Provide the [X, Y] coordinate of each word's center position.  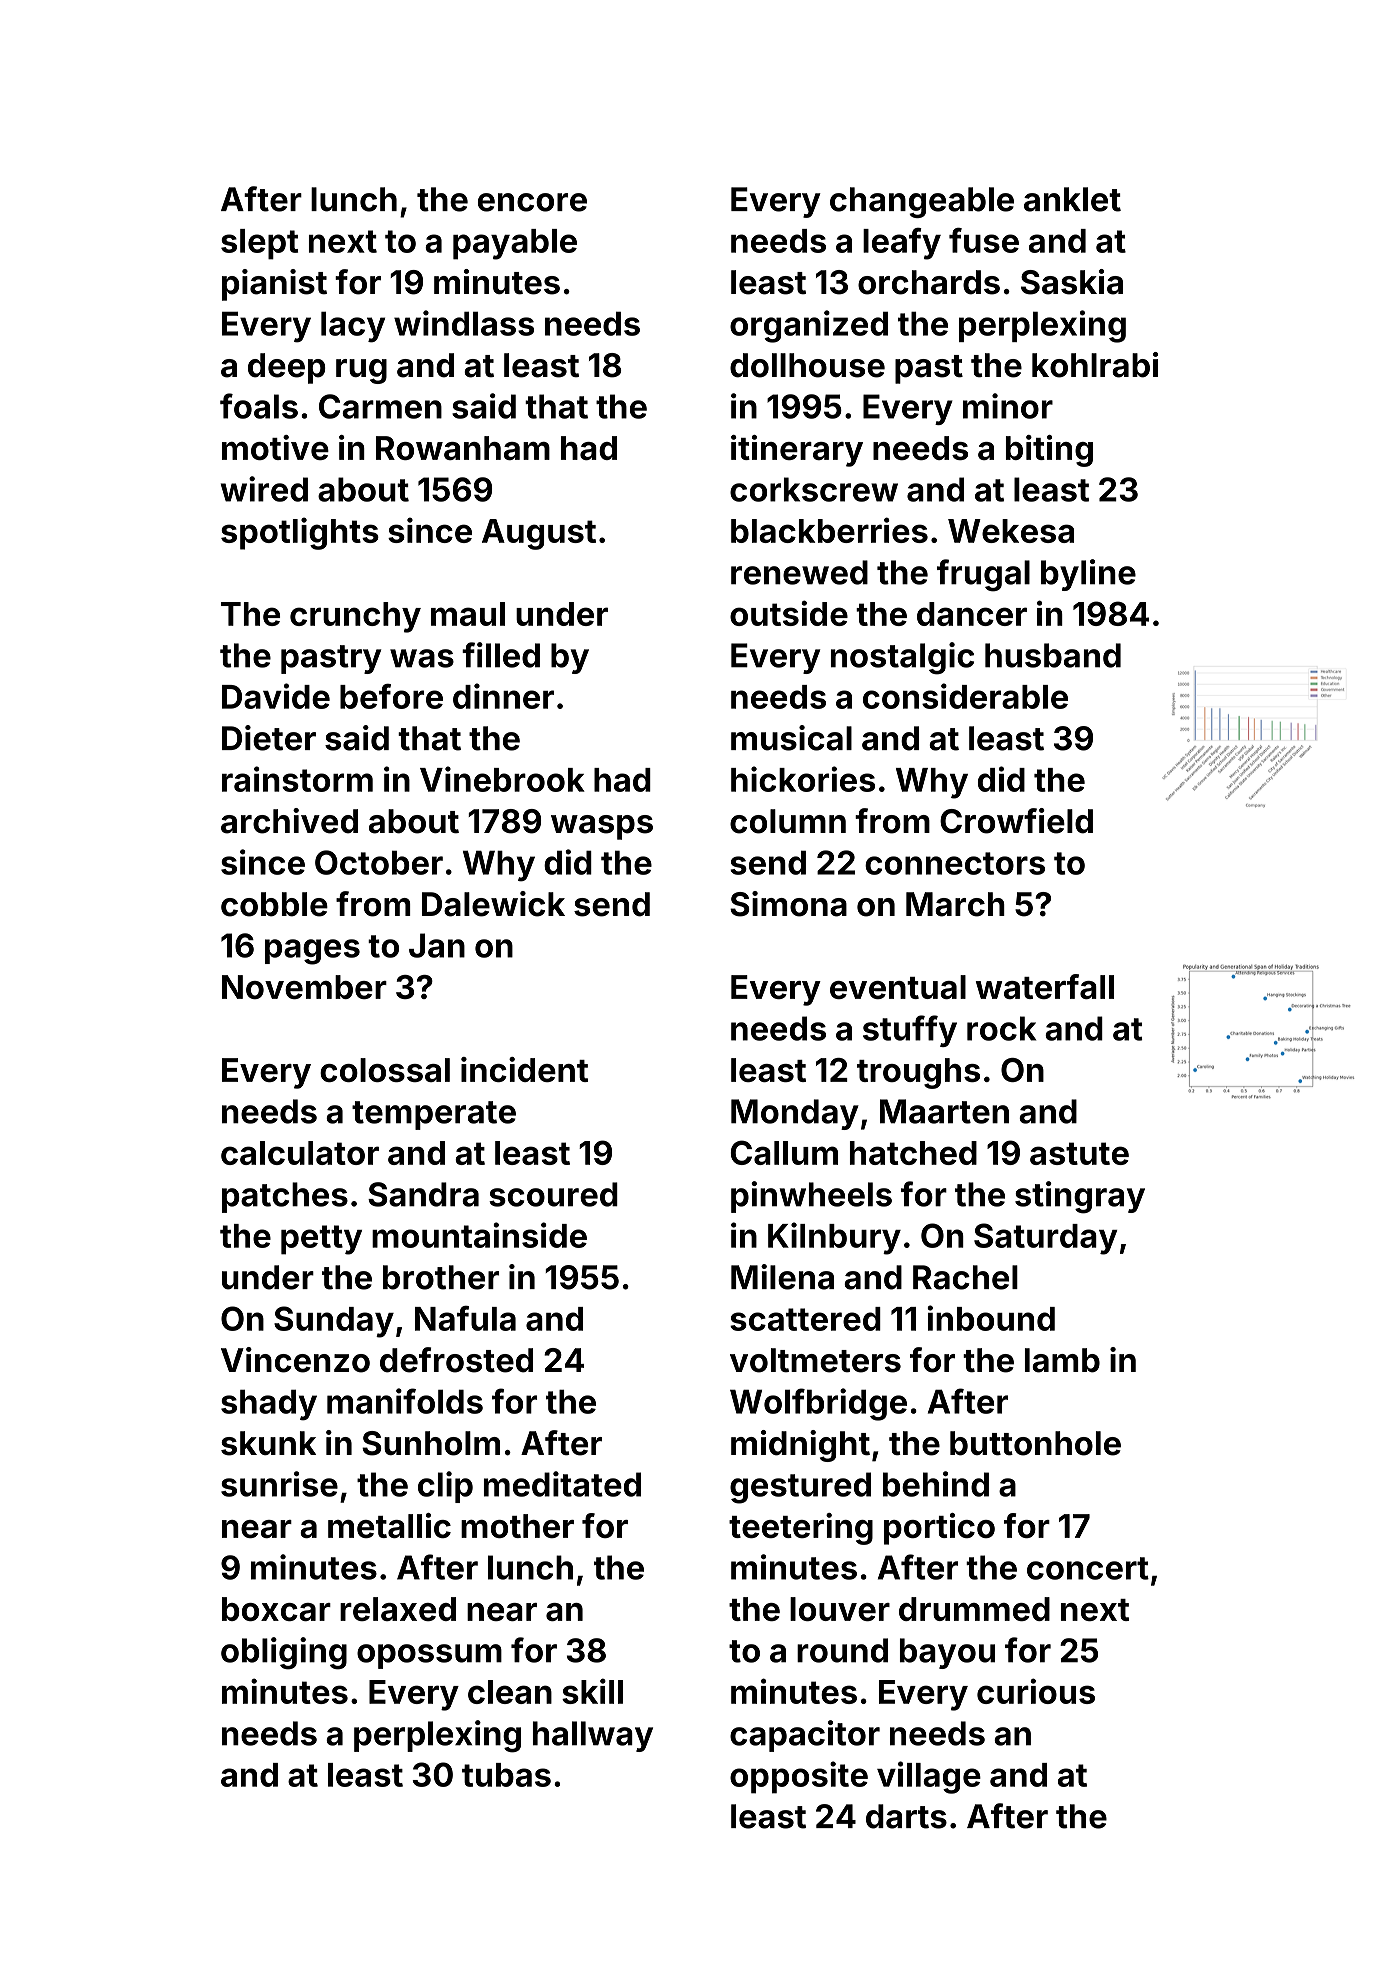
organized [809, 326]
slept [259, 244]
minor [1008, 406]
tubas [506, 1775]
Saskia [1072, 282]
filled [501, 655]
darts [906, 1816]
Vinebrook [502, 779]
